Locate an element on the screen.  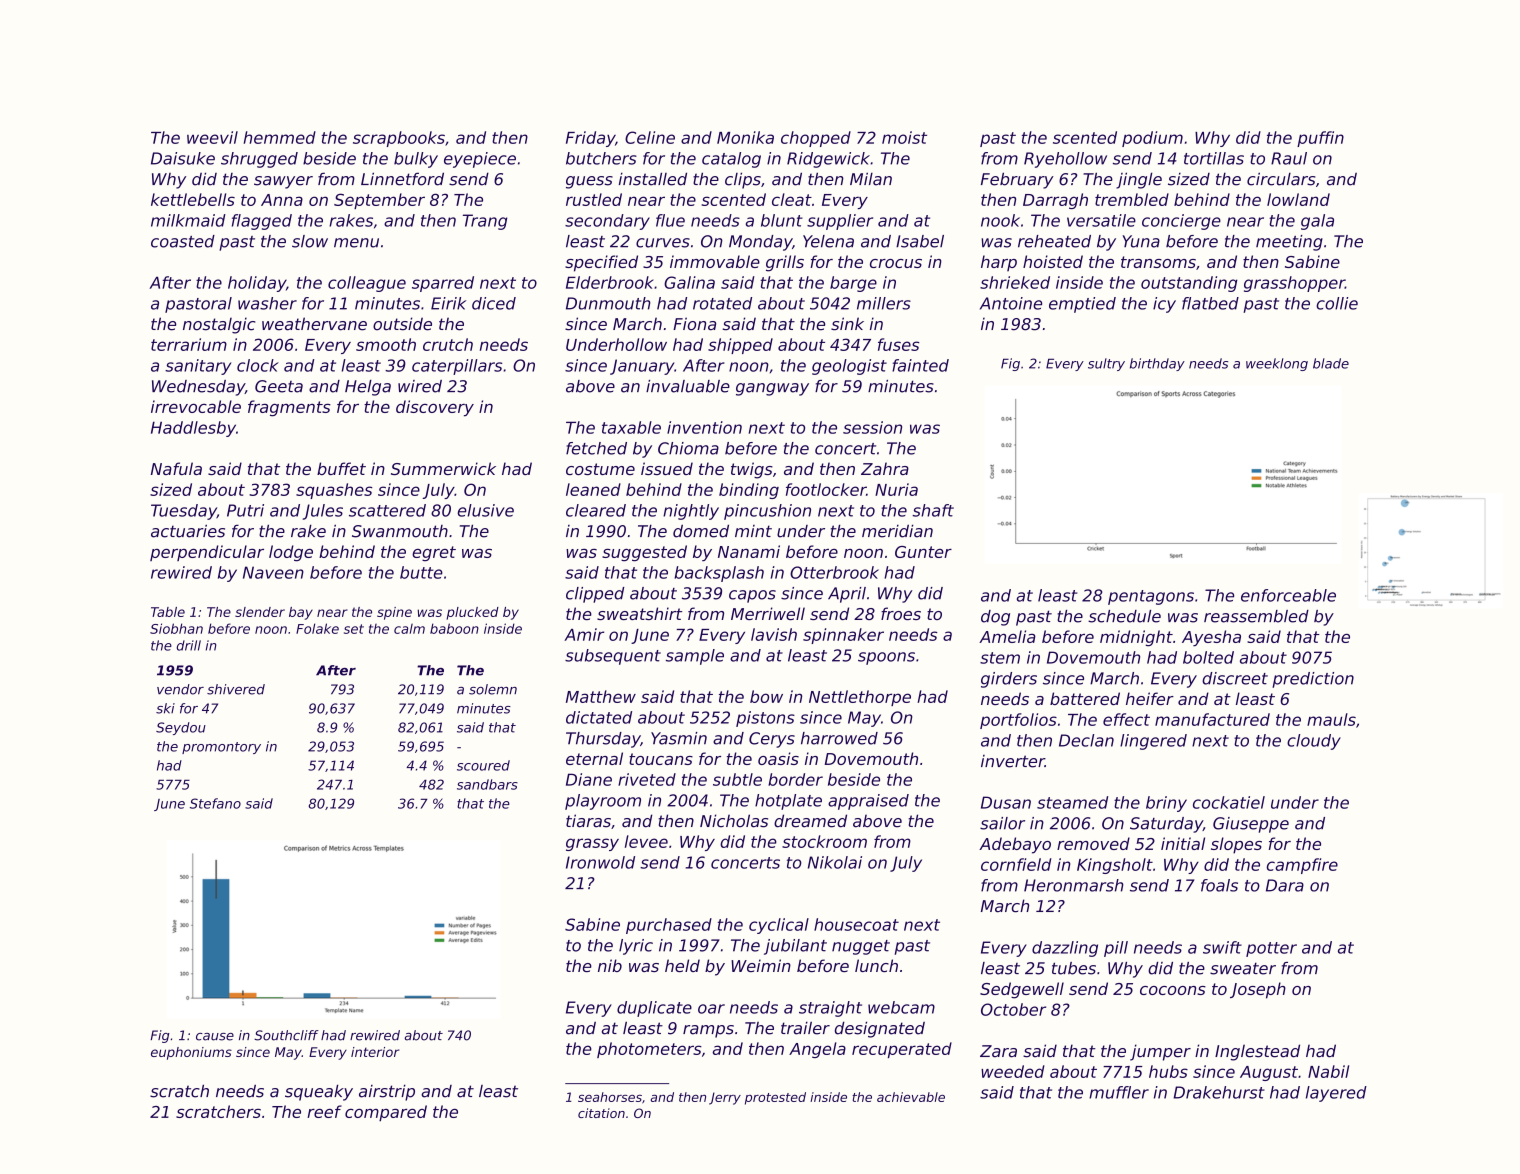
Nafula is located at coordinates (176, 468).
